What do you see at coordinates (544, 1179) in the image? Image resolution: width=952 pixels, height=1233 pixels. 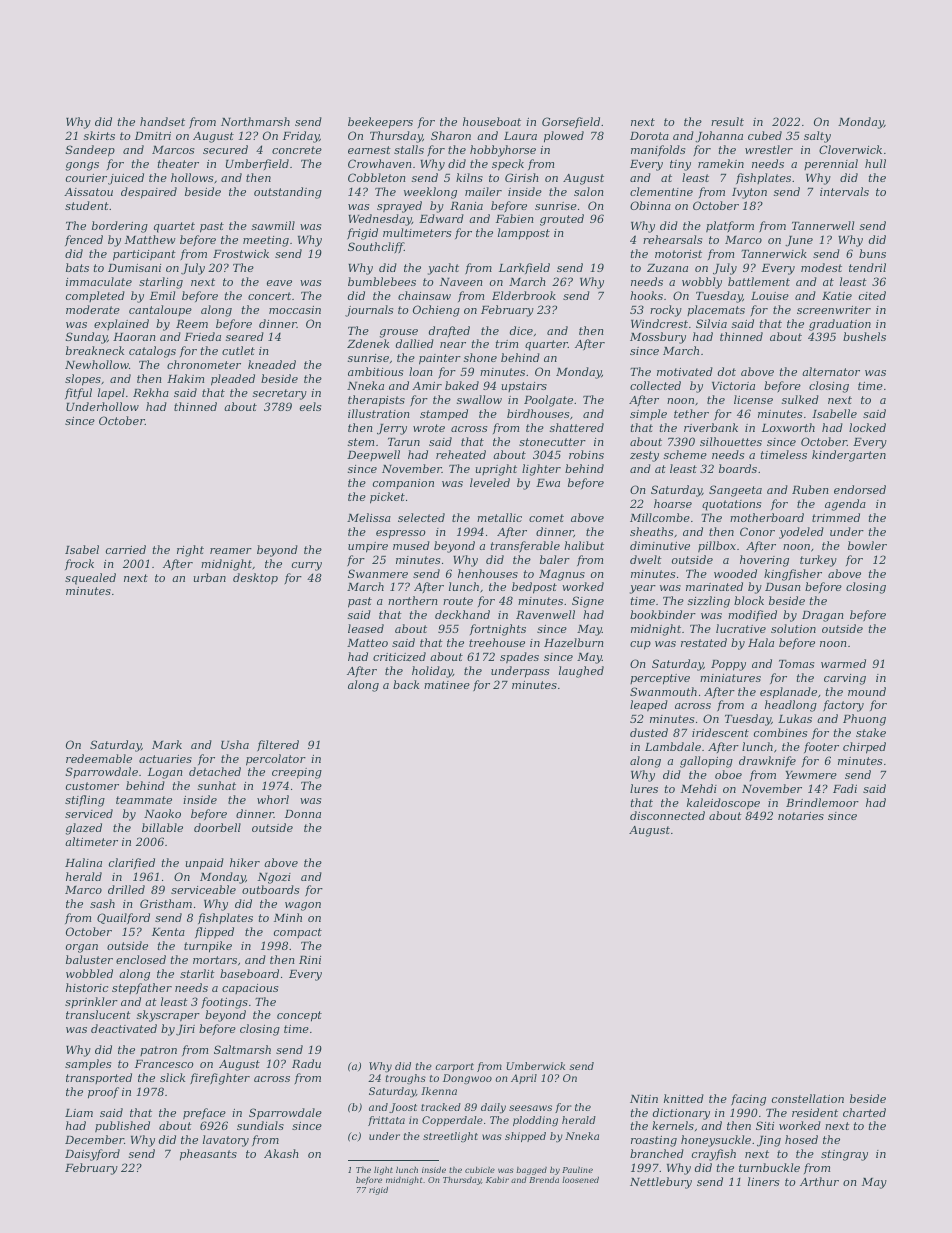 I see `Brenda` at bounding box center [544, 1179].
